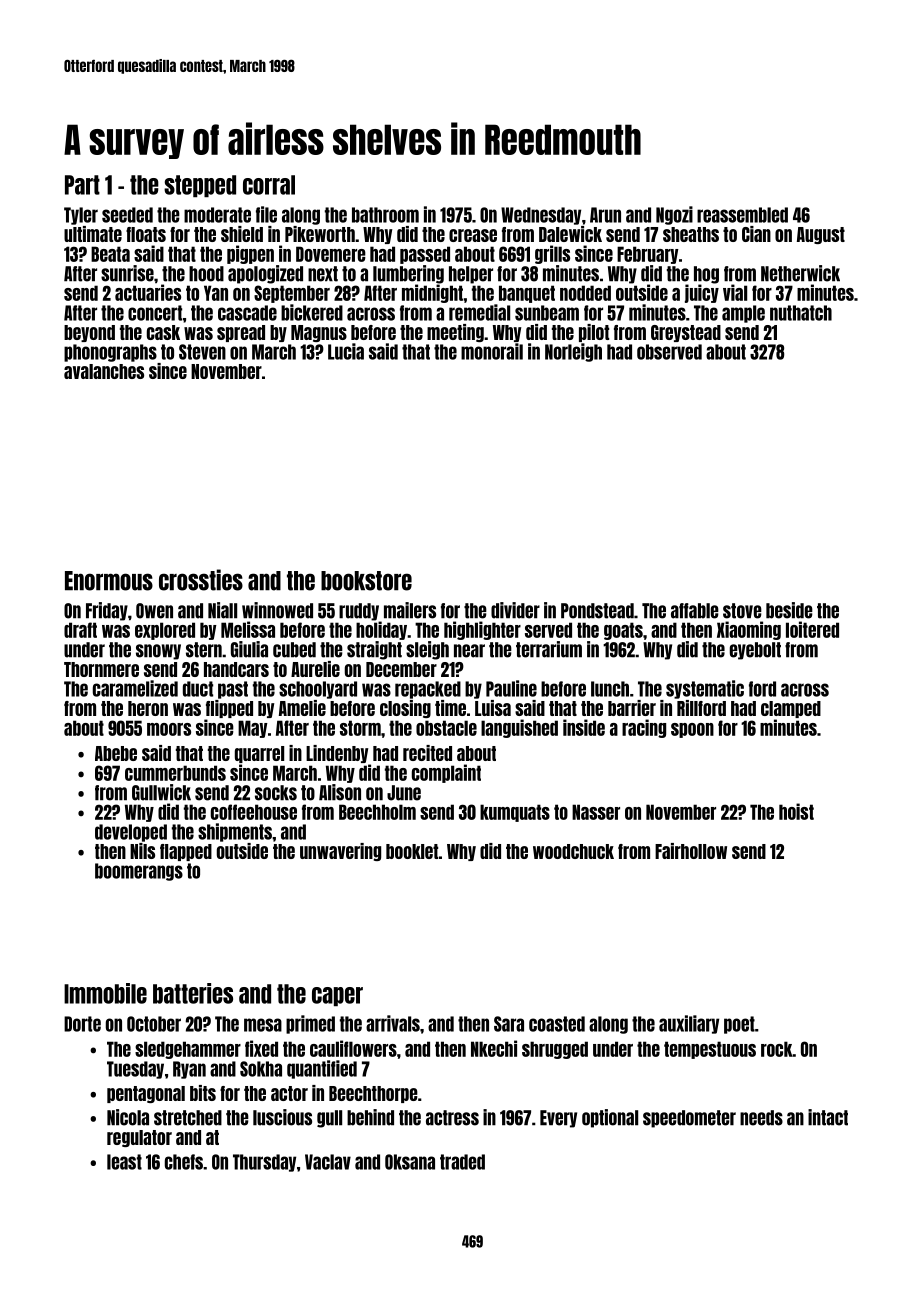 The height and width of the screenshot is (1308, 924). Describe the element at coordinates (124, 1162) in the screenshot. I see `least` at that location.
